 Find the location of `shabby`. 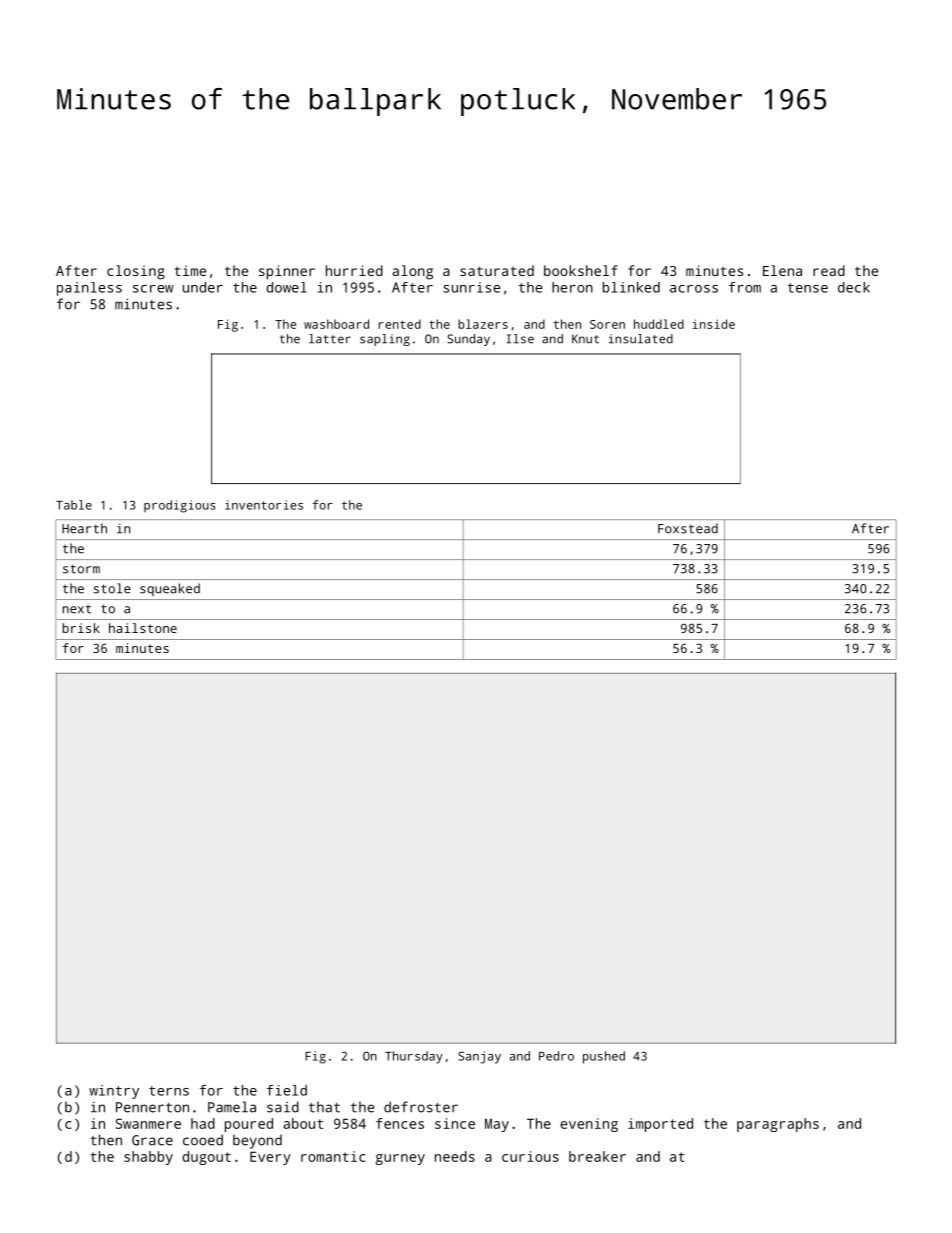

shabby is located at coordinates (148, 1158).
